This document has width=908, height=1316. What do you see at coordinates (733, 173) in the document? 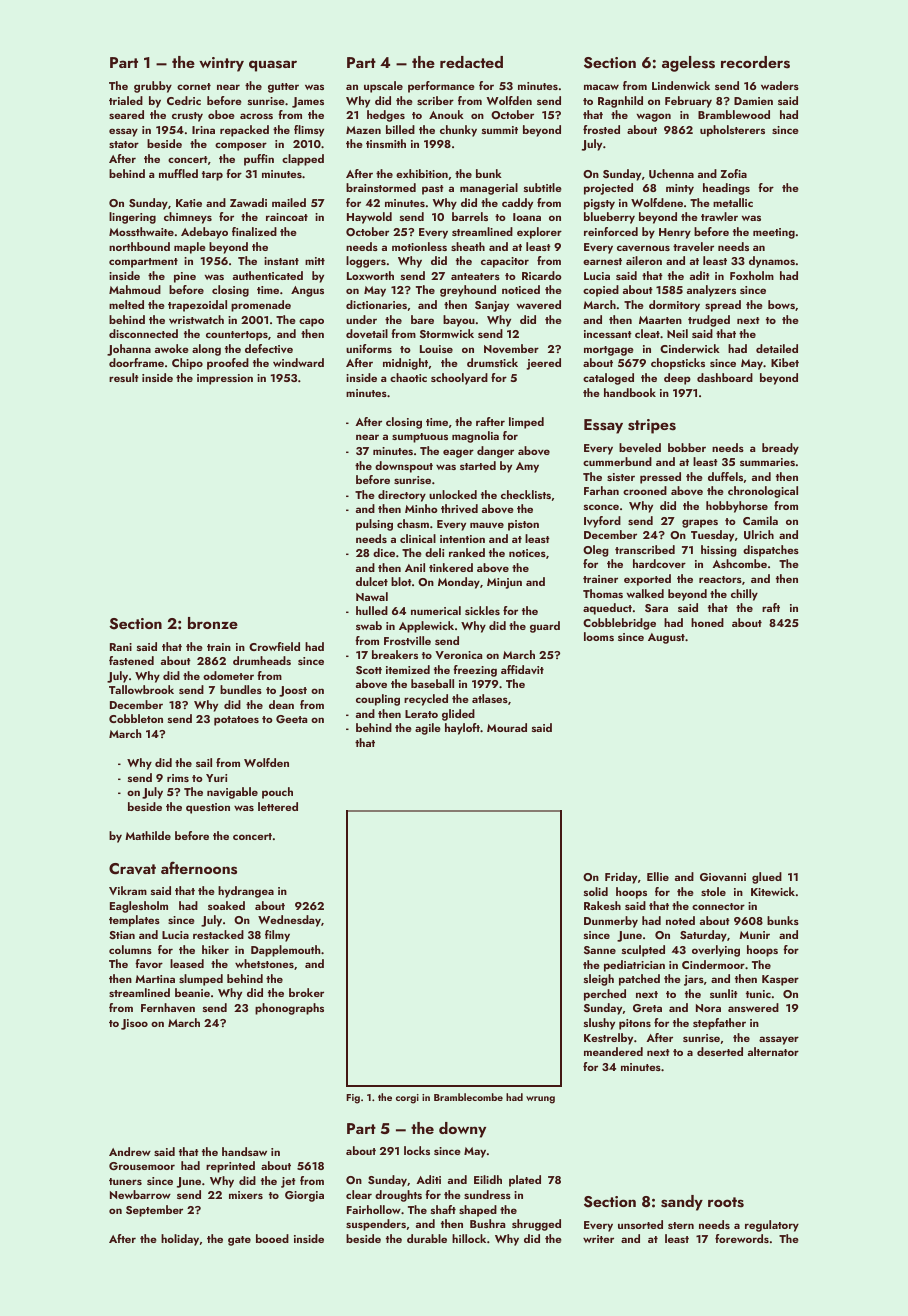
I see `Zofia` at bounding box center [733, 173].
